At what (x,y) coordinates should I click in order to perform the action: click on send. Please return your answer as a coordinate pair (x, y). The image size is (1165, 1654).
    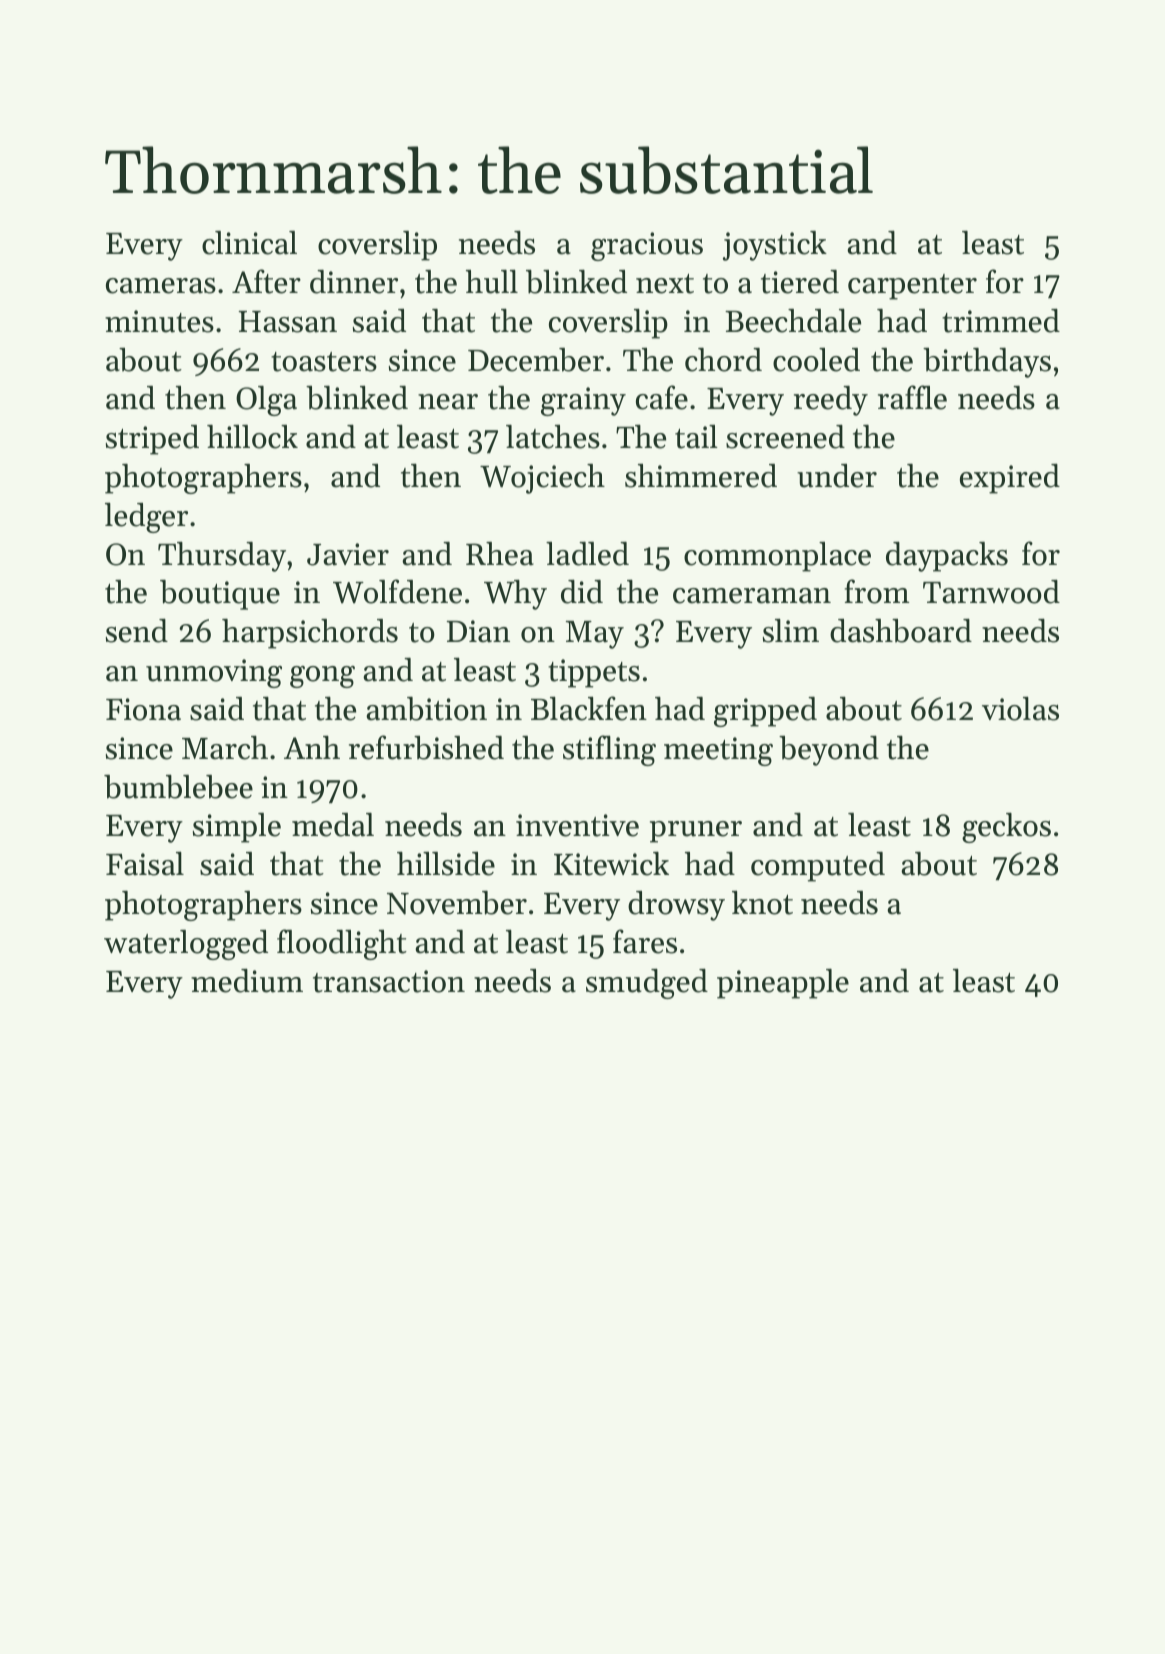
    Looking at the image, I should click on (137, 631).
